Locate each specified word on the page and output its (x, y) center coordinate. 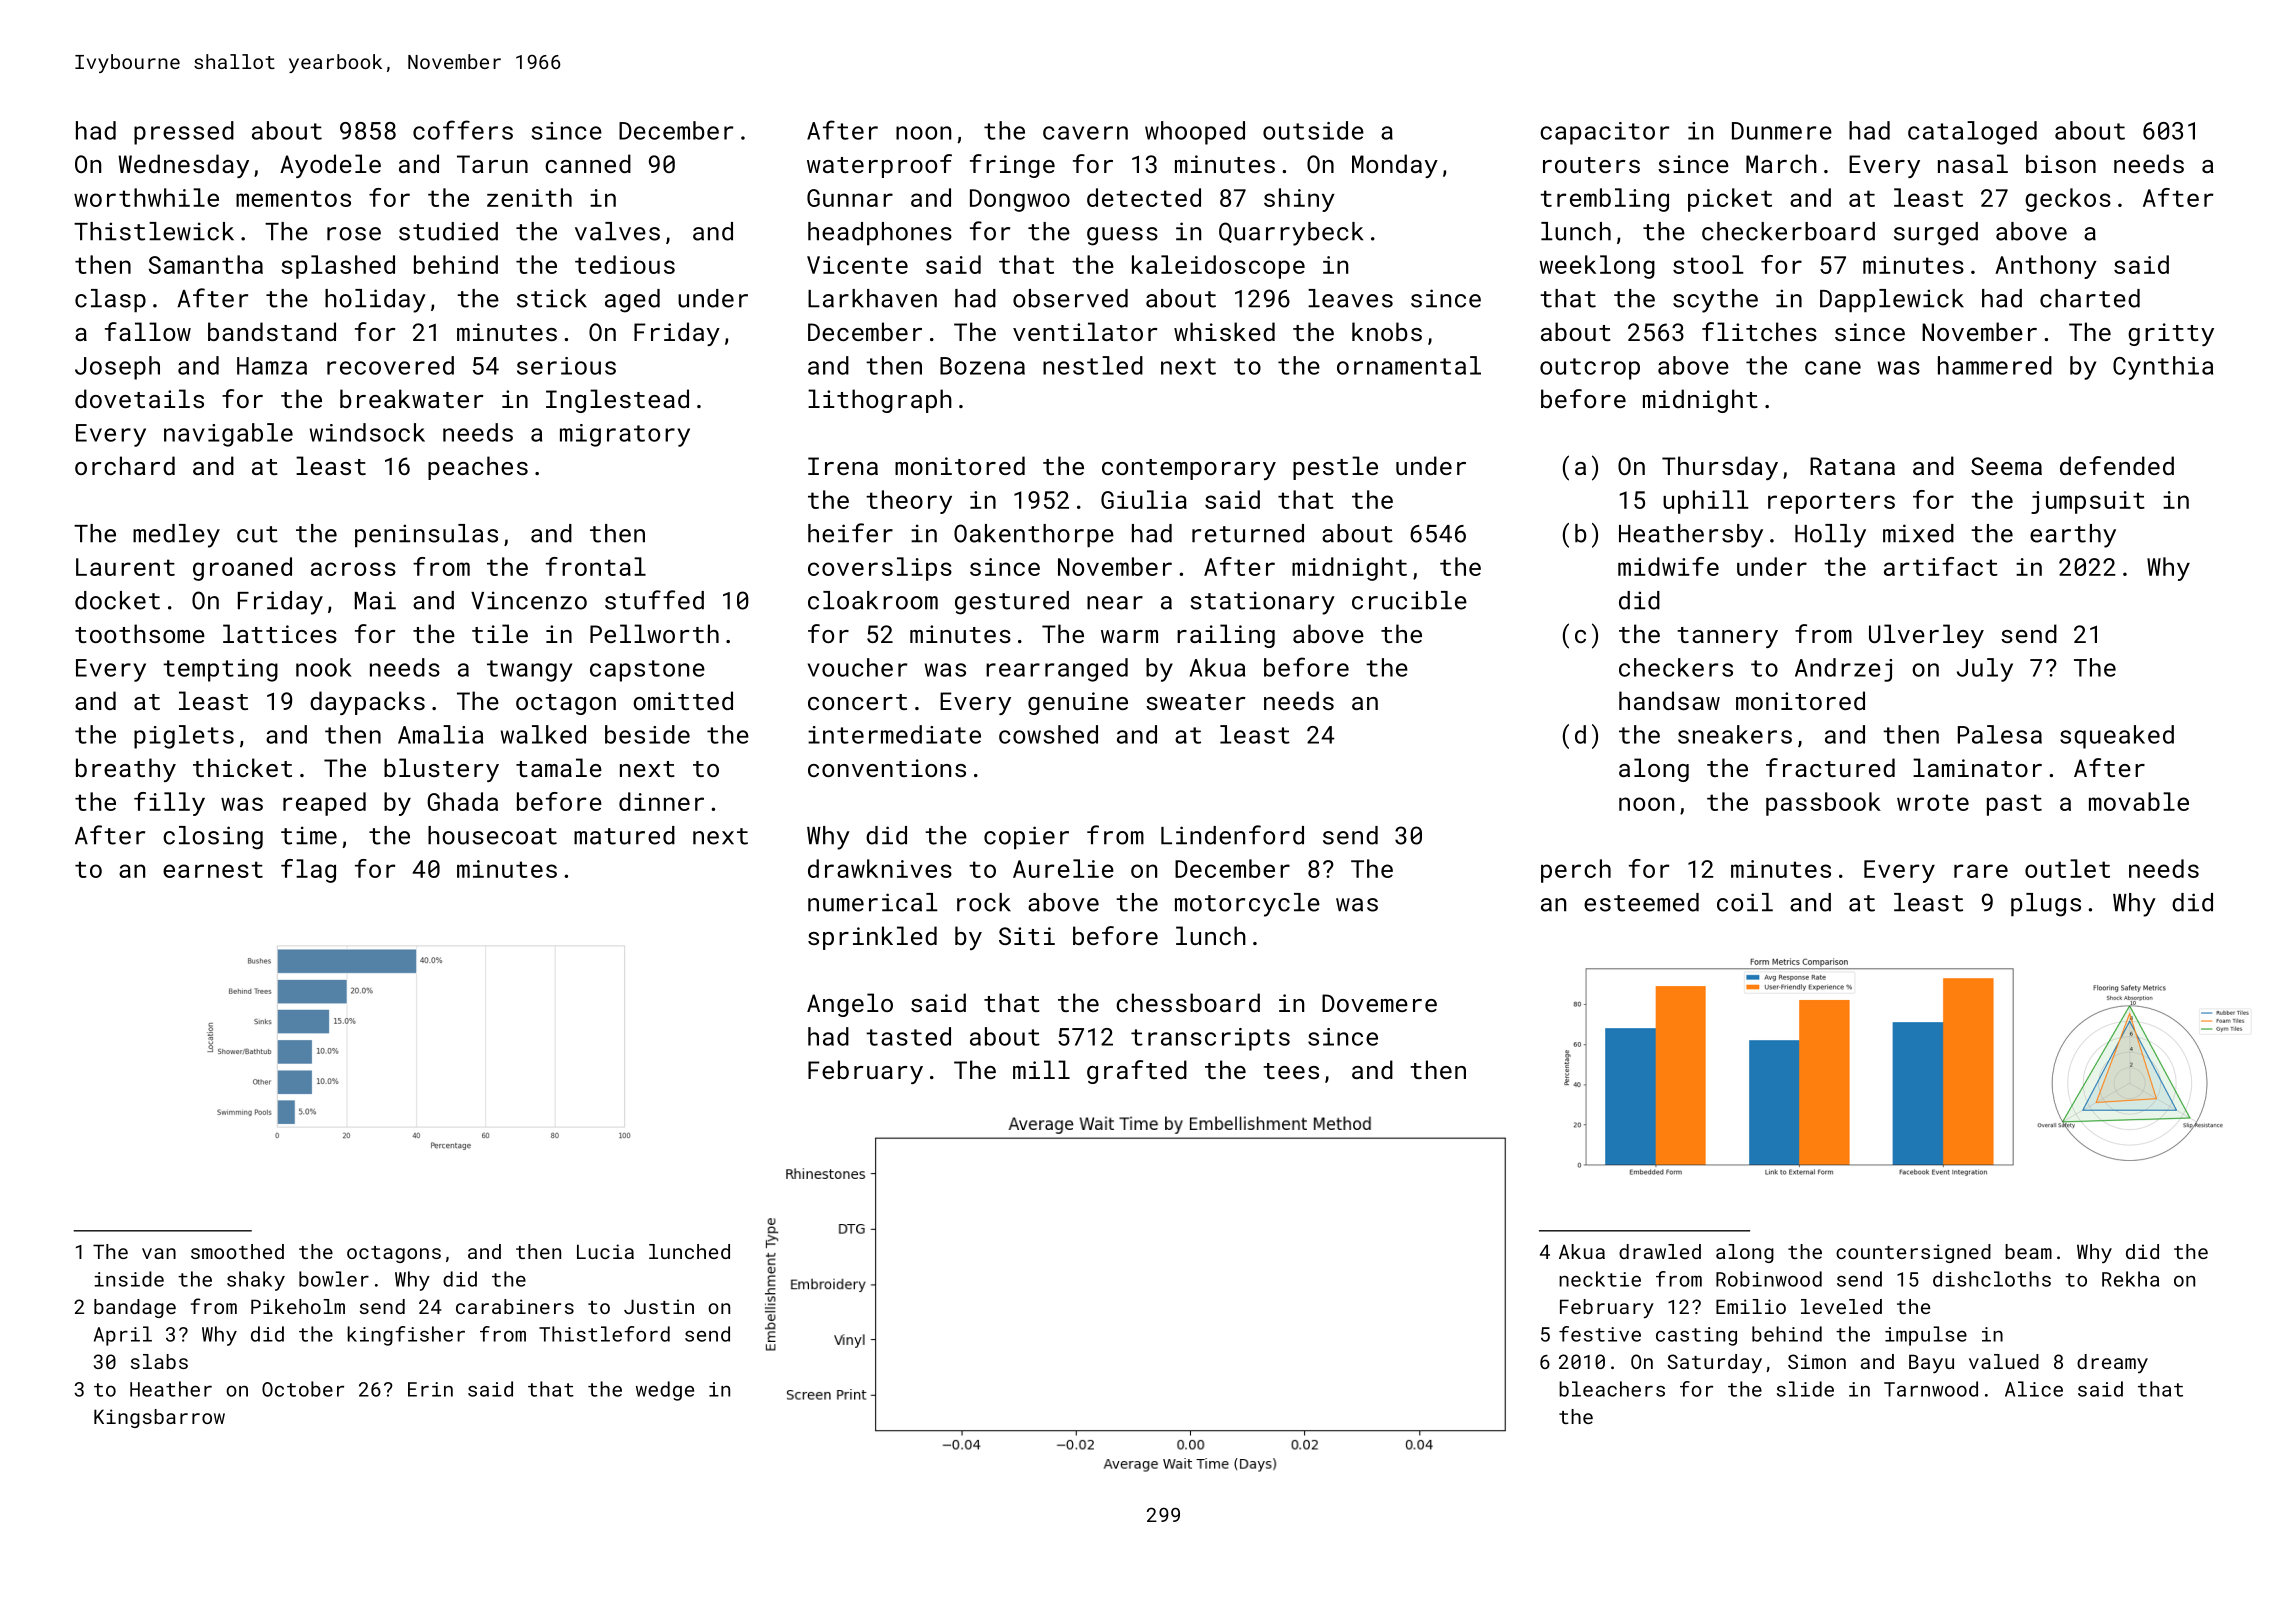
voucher (857, 667)
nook (324, 667)
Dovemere (1379, 1003)
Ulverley (1926, 636)
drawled (1660, 1251)
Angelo (850, 1005)
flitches (1759, 331)
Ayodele (330, 166)
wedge (665, 1391)
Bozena (982, 366)
